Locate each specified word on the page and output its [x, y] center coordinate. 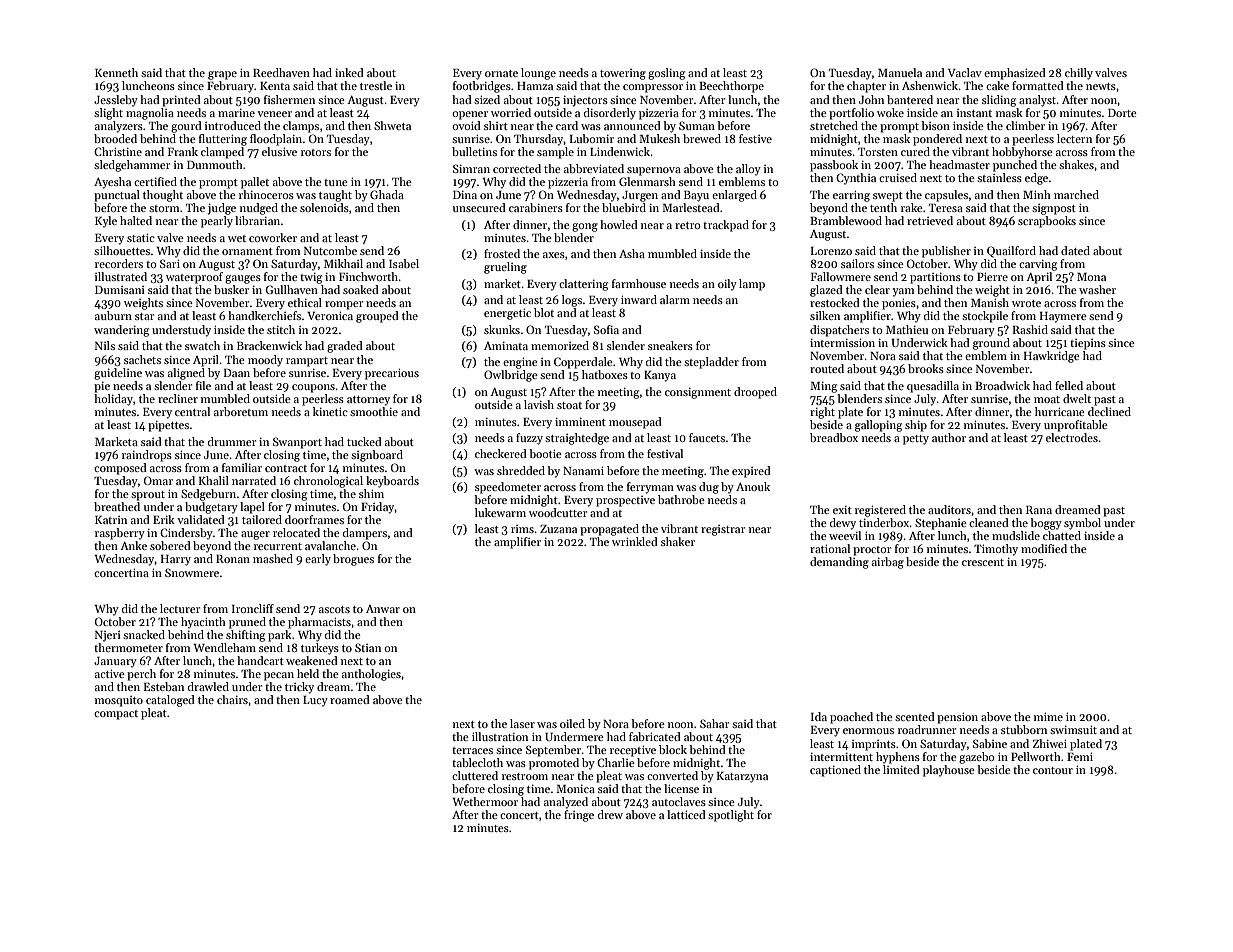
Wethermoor [485, 801]
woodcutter [558, 512]
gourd [186, 127]
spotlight [731, 816]
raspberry [120, 534]
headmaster [959, 164]
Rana [1039, 510]
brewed [702, 138]
